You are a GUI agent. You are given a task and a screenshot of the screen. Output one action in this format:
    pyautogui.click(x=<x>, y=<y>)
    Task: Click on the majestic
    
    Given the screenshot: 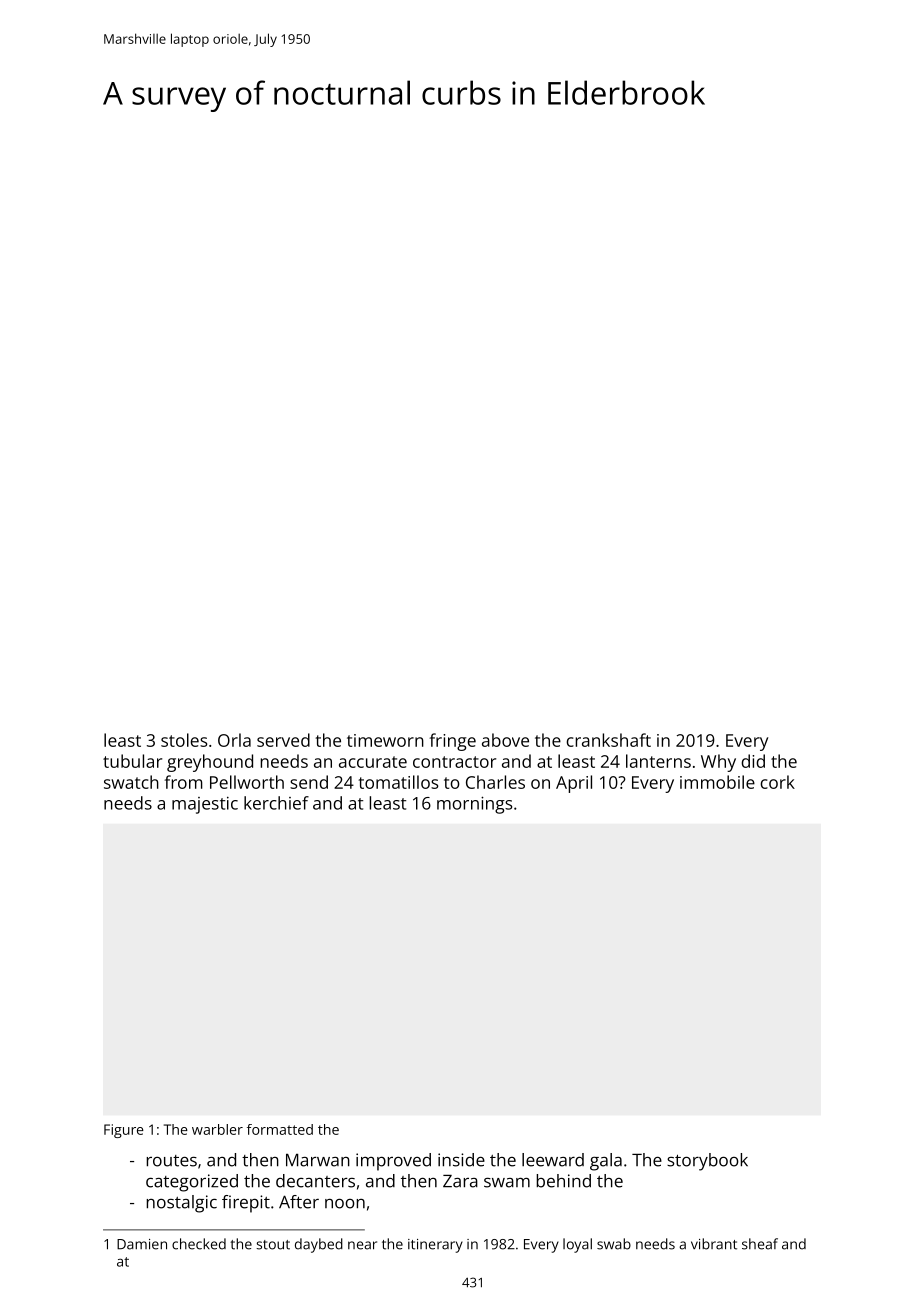 What is the action you would take?
    pyautogui.click(x=205, y=805)
